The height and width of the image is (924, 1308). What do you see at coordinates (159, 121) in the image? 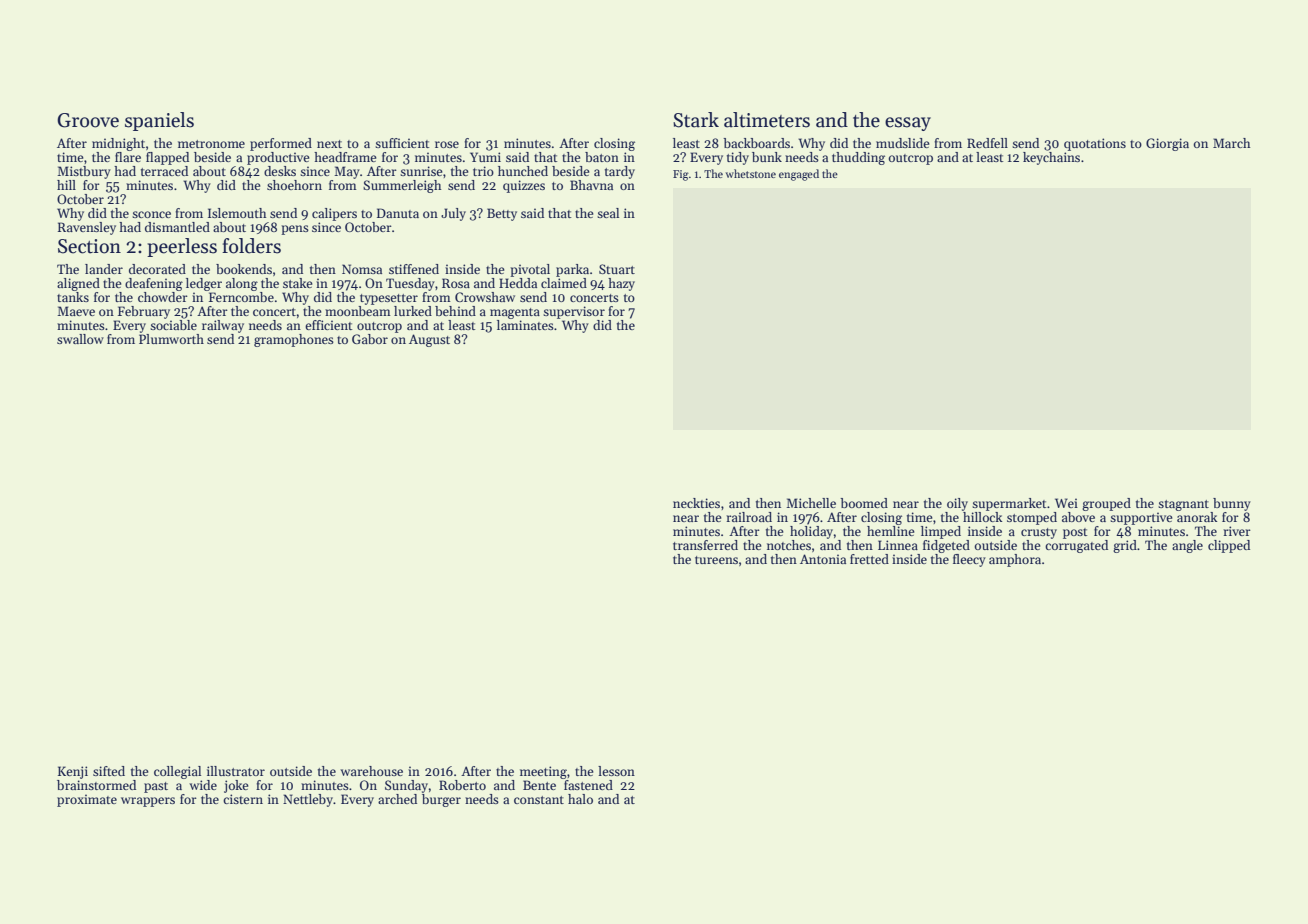
I see `spaniels` at bounding box center [159, 121].
